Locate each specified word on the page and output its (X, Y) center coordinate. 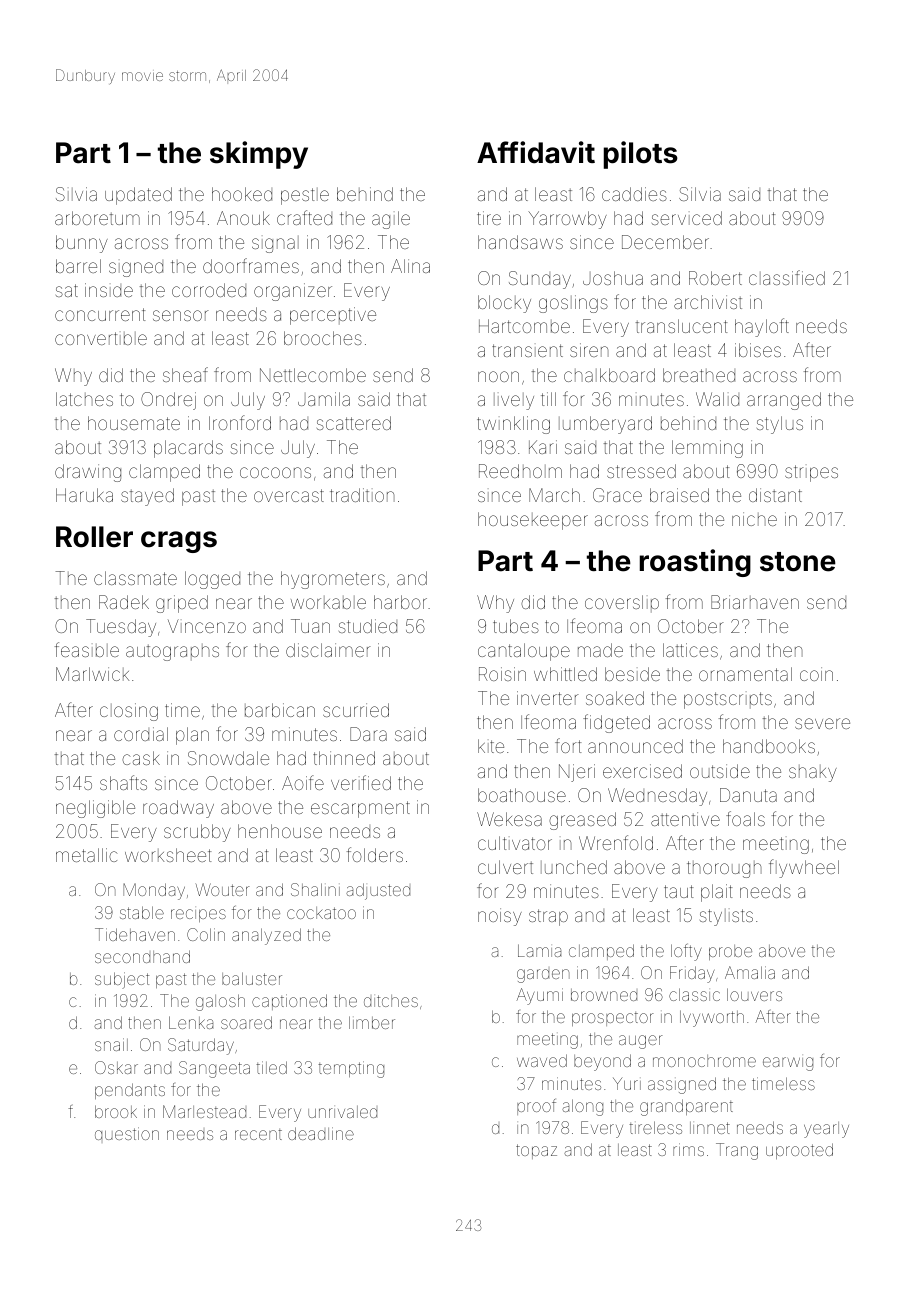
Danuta (748, 795)
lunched (574, 867)
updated (138, 196)
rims (688, 1149)
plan (192, 736)
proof (536, 1107)
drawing (88, 473)
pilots (641, 155)
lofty (686, 952)
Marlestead (204, 1111)
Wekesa (509, 819)
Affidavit (536, 152)
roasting (695, 563)
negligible (95, 809)
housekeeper (533, 521)
